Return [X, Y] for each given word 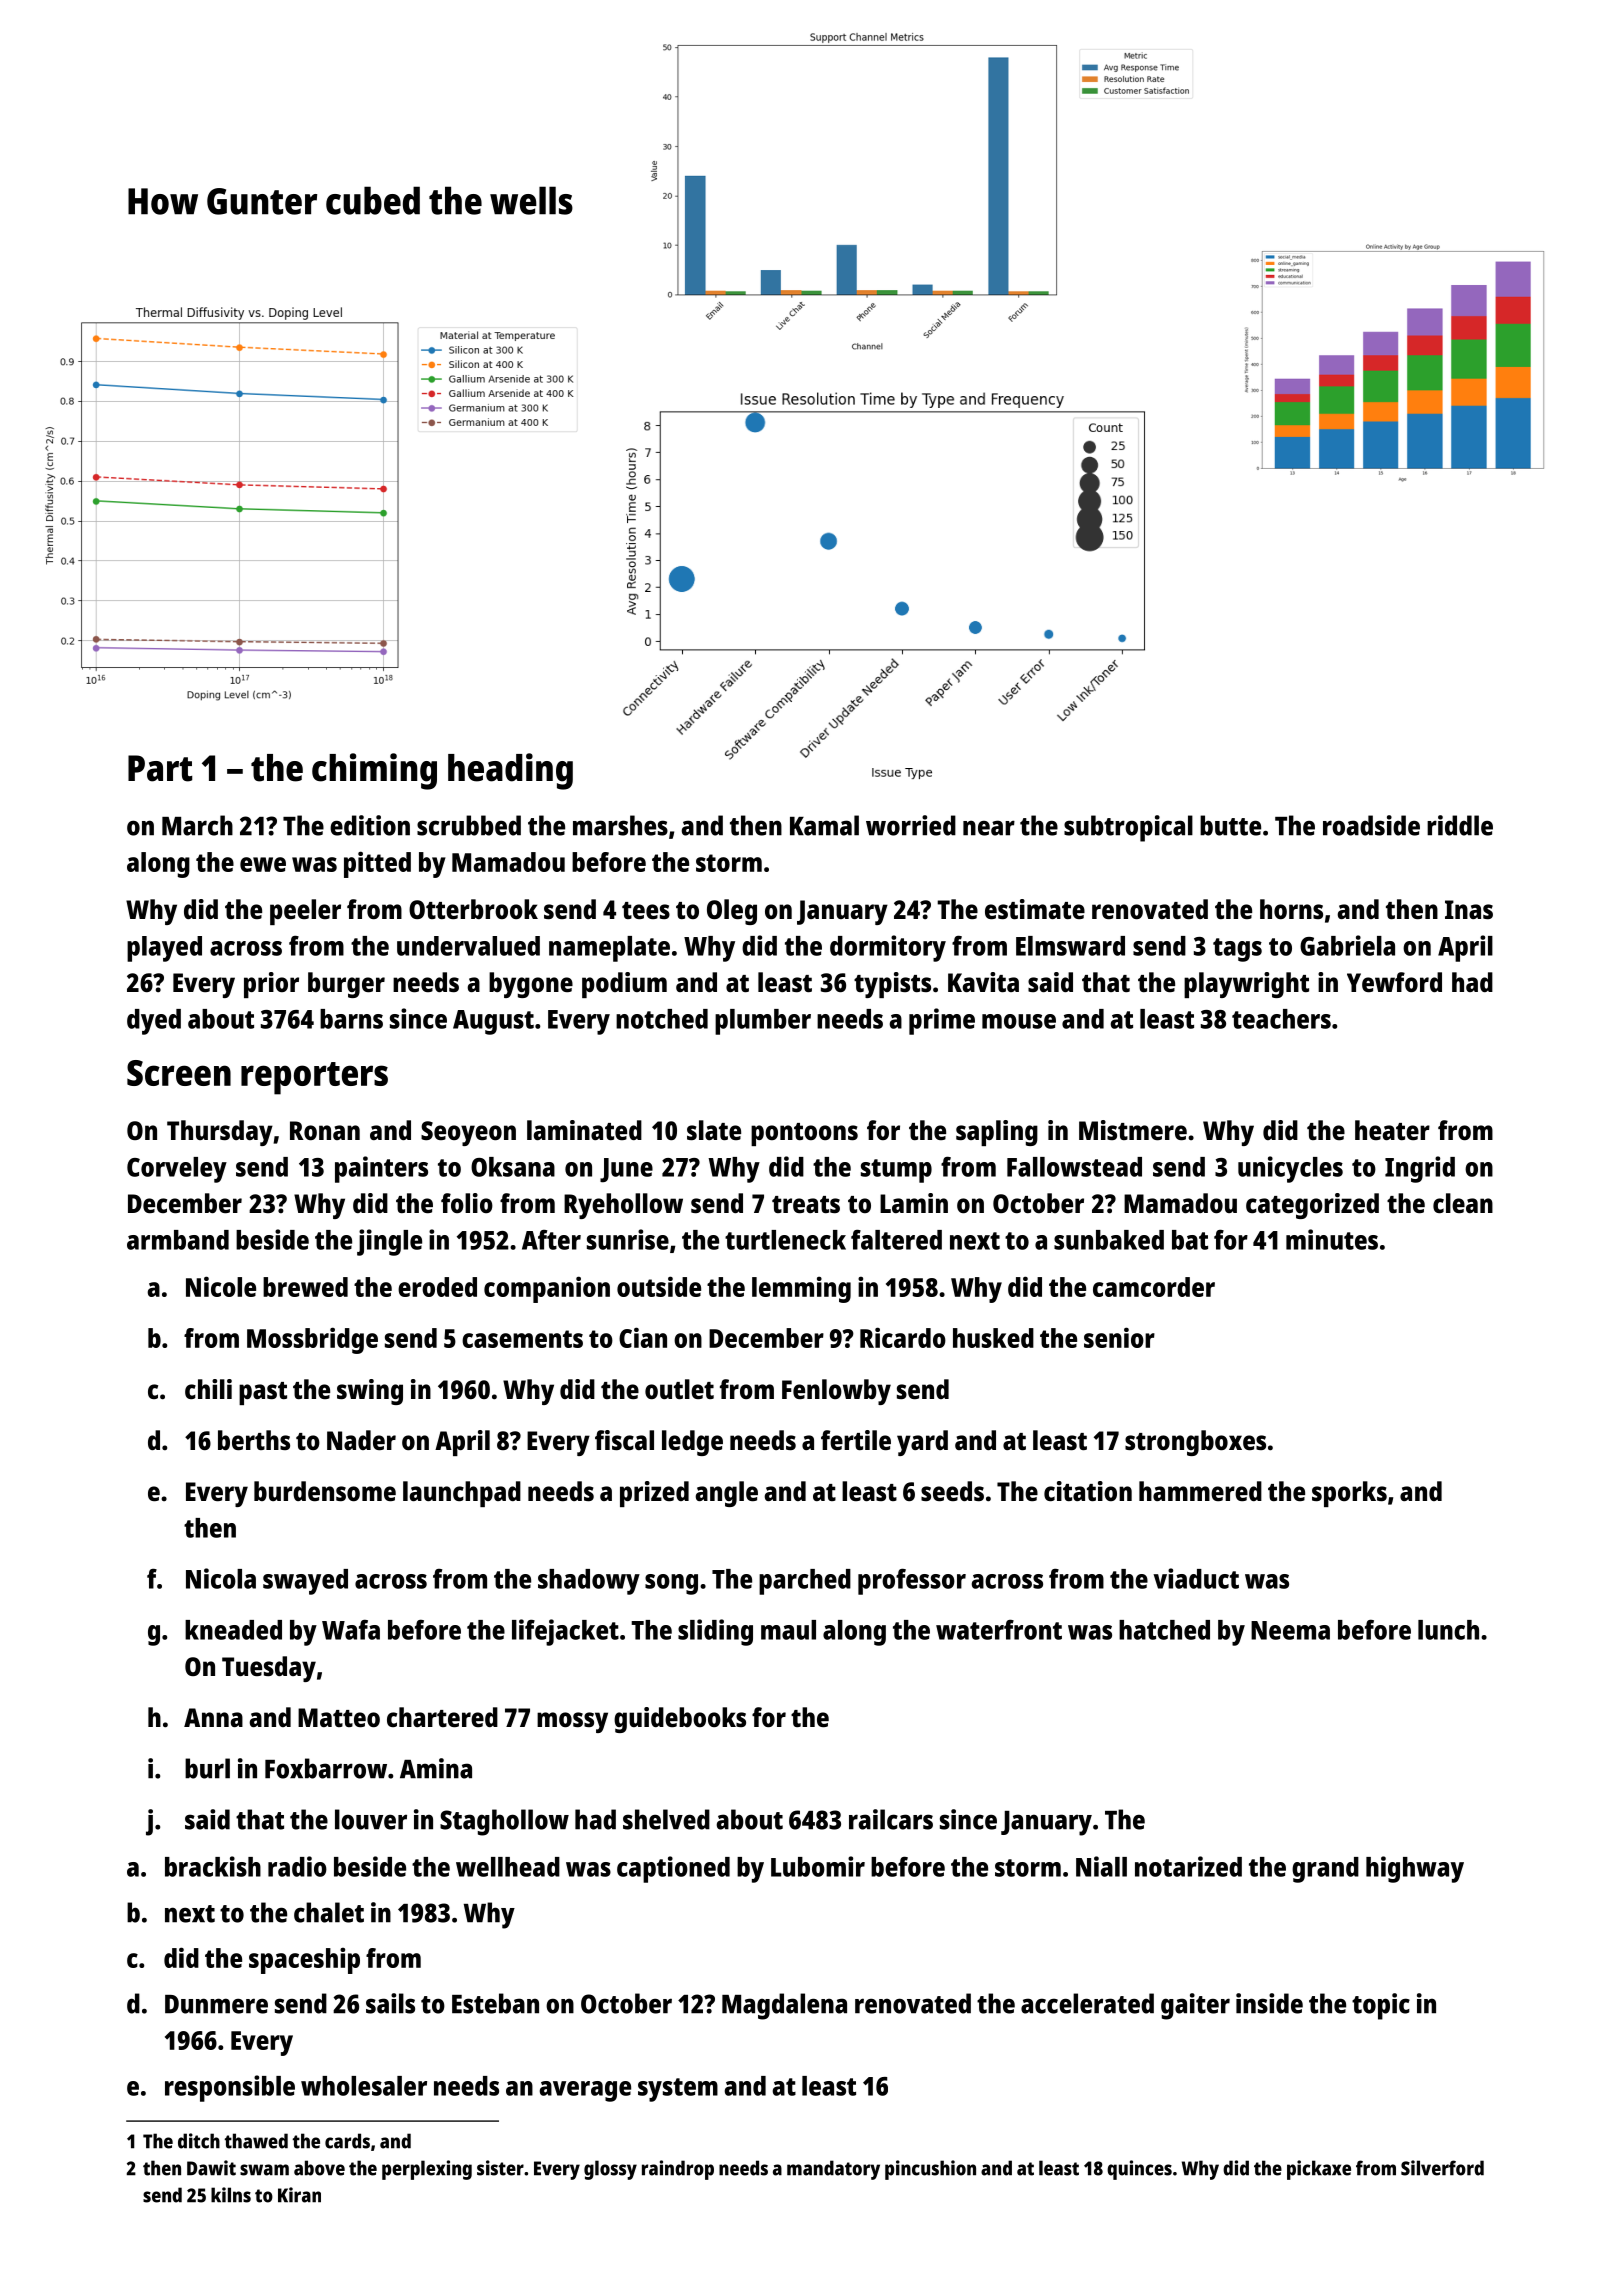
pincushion [930, 2170]
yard [922, 1443]
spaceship [304, 1960]
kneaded [233, 1630]
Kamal [824, 825]
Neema [1290, 1630]
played [164, 949]
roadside [1371, 825]
